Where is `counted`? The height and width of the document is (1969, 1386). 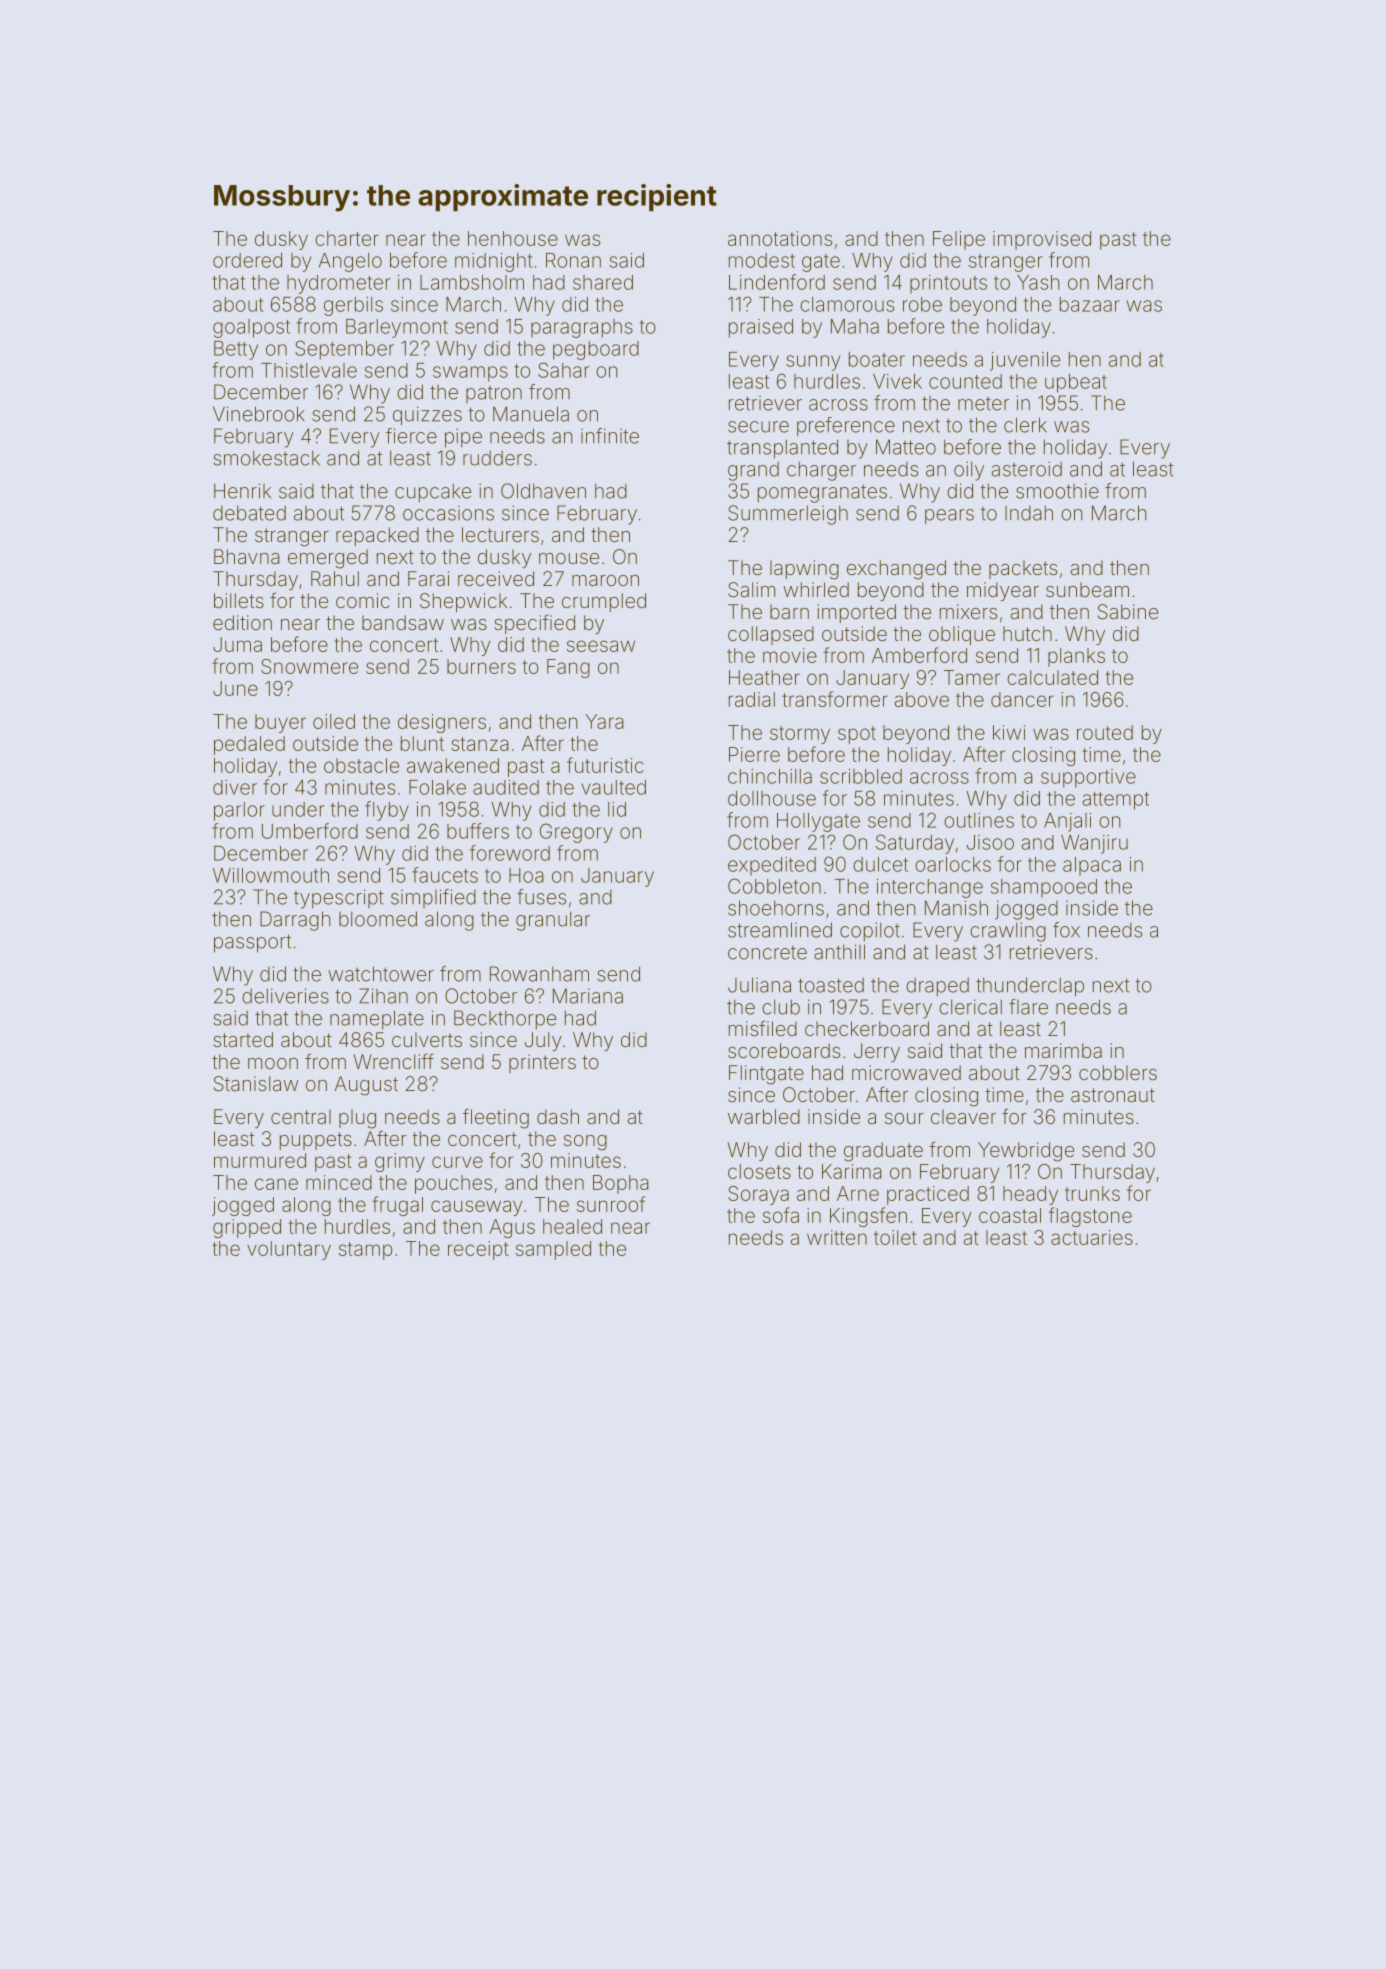 counted is located at coordinates (965, 381).
